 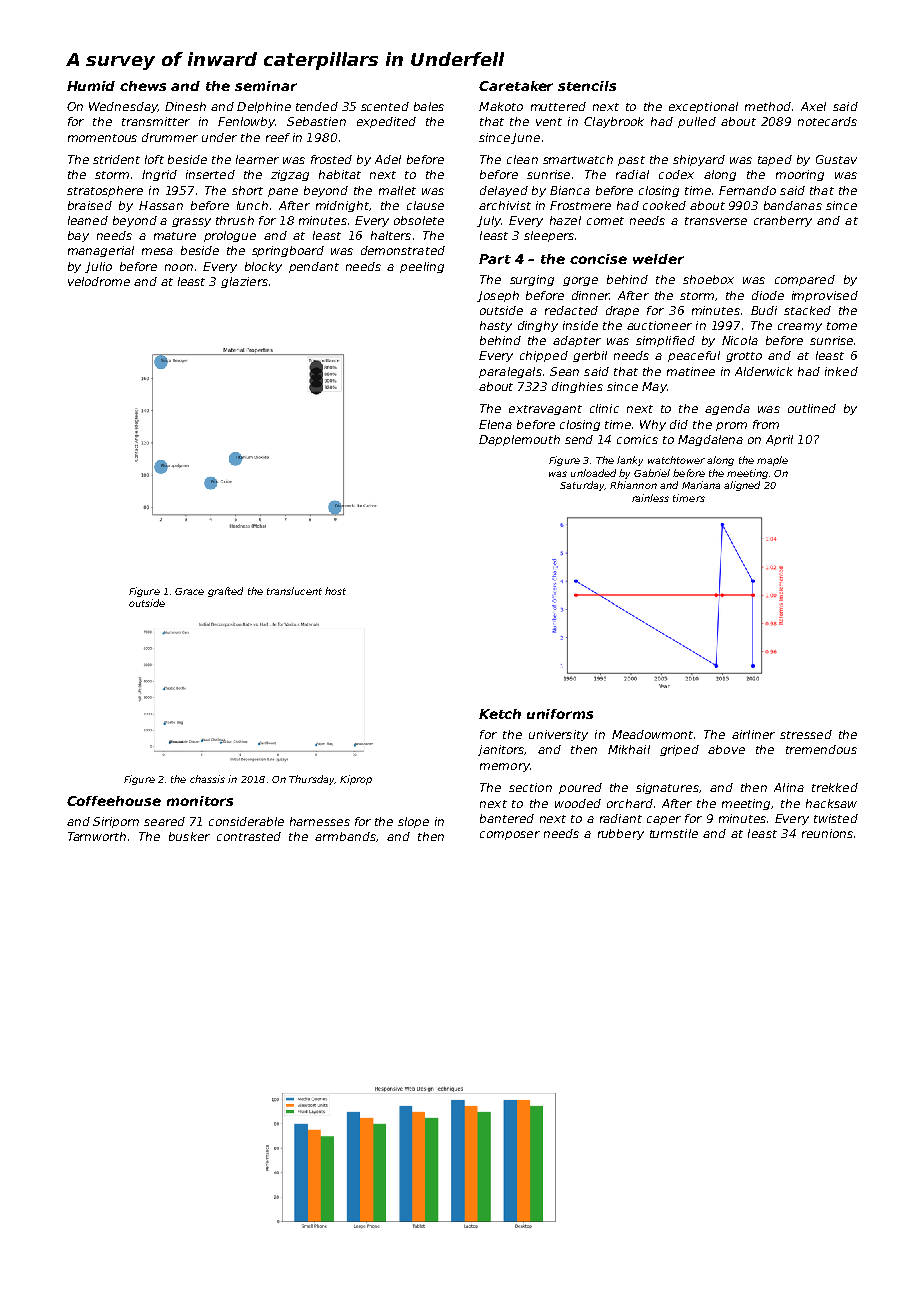 I want to click on hazel, so click(x=565, y=220).
